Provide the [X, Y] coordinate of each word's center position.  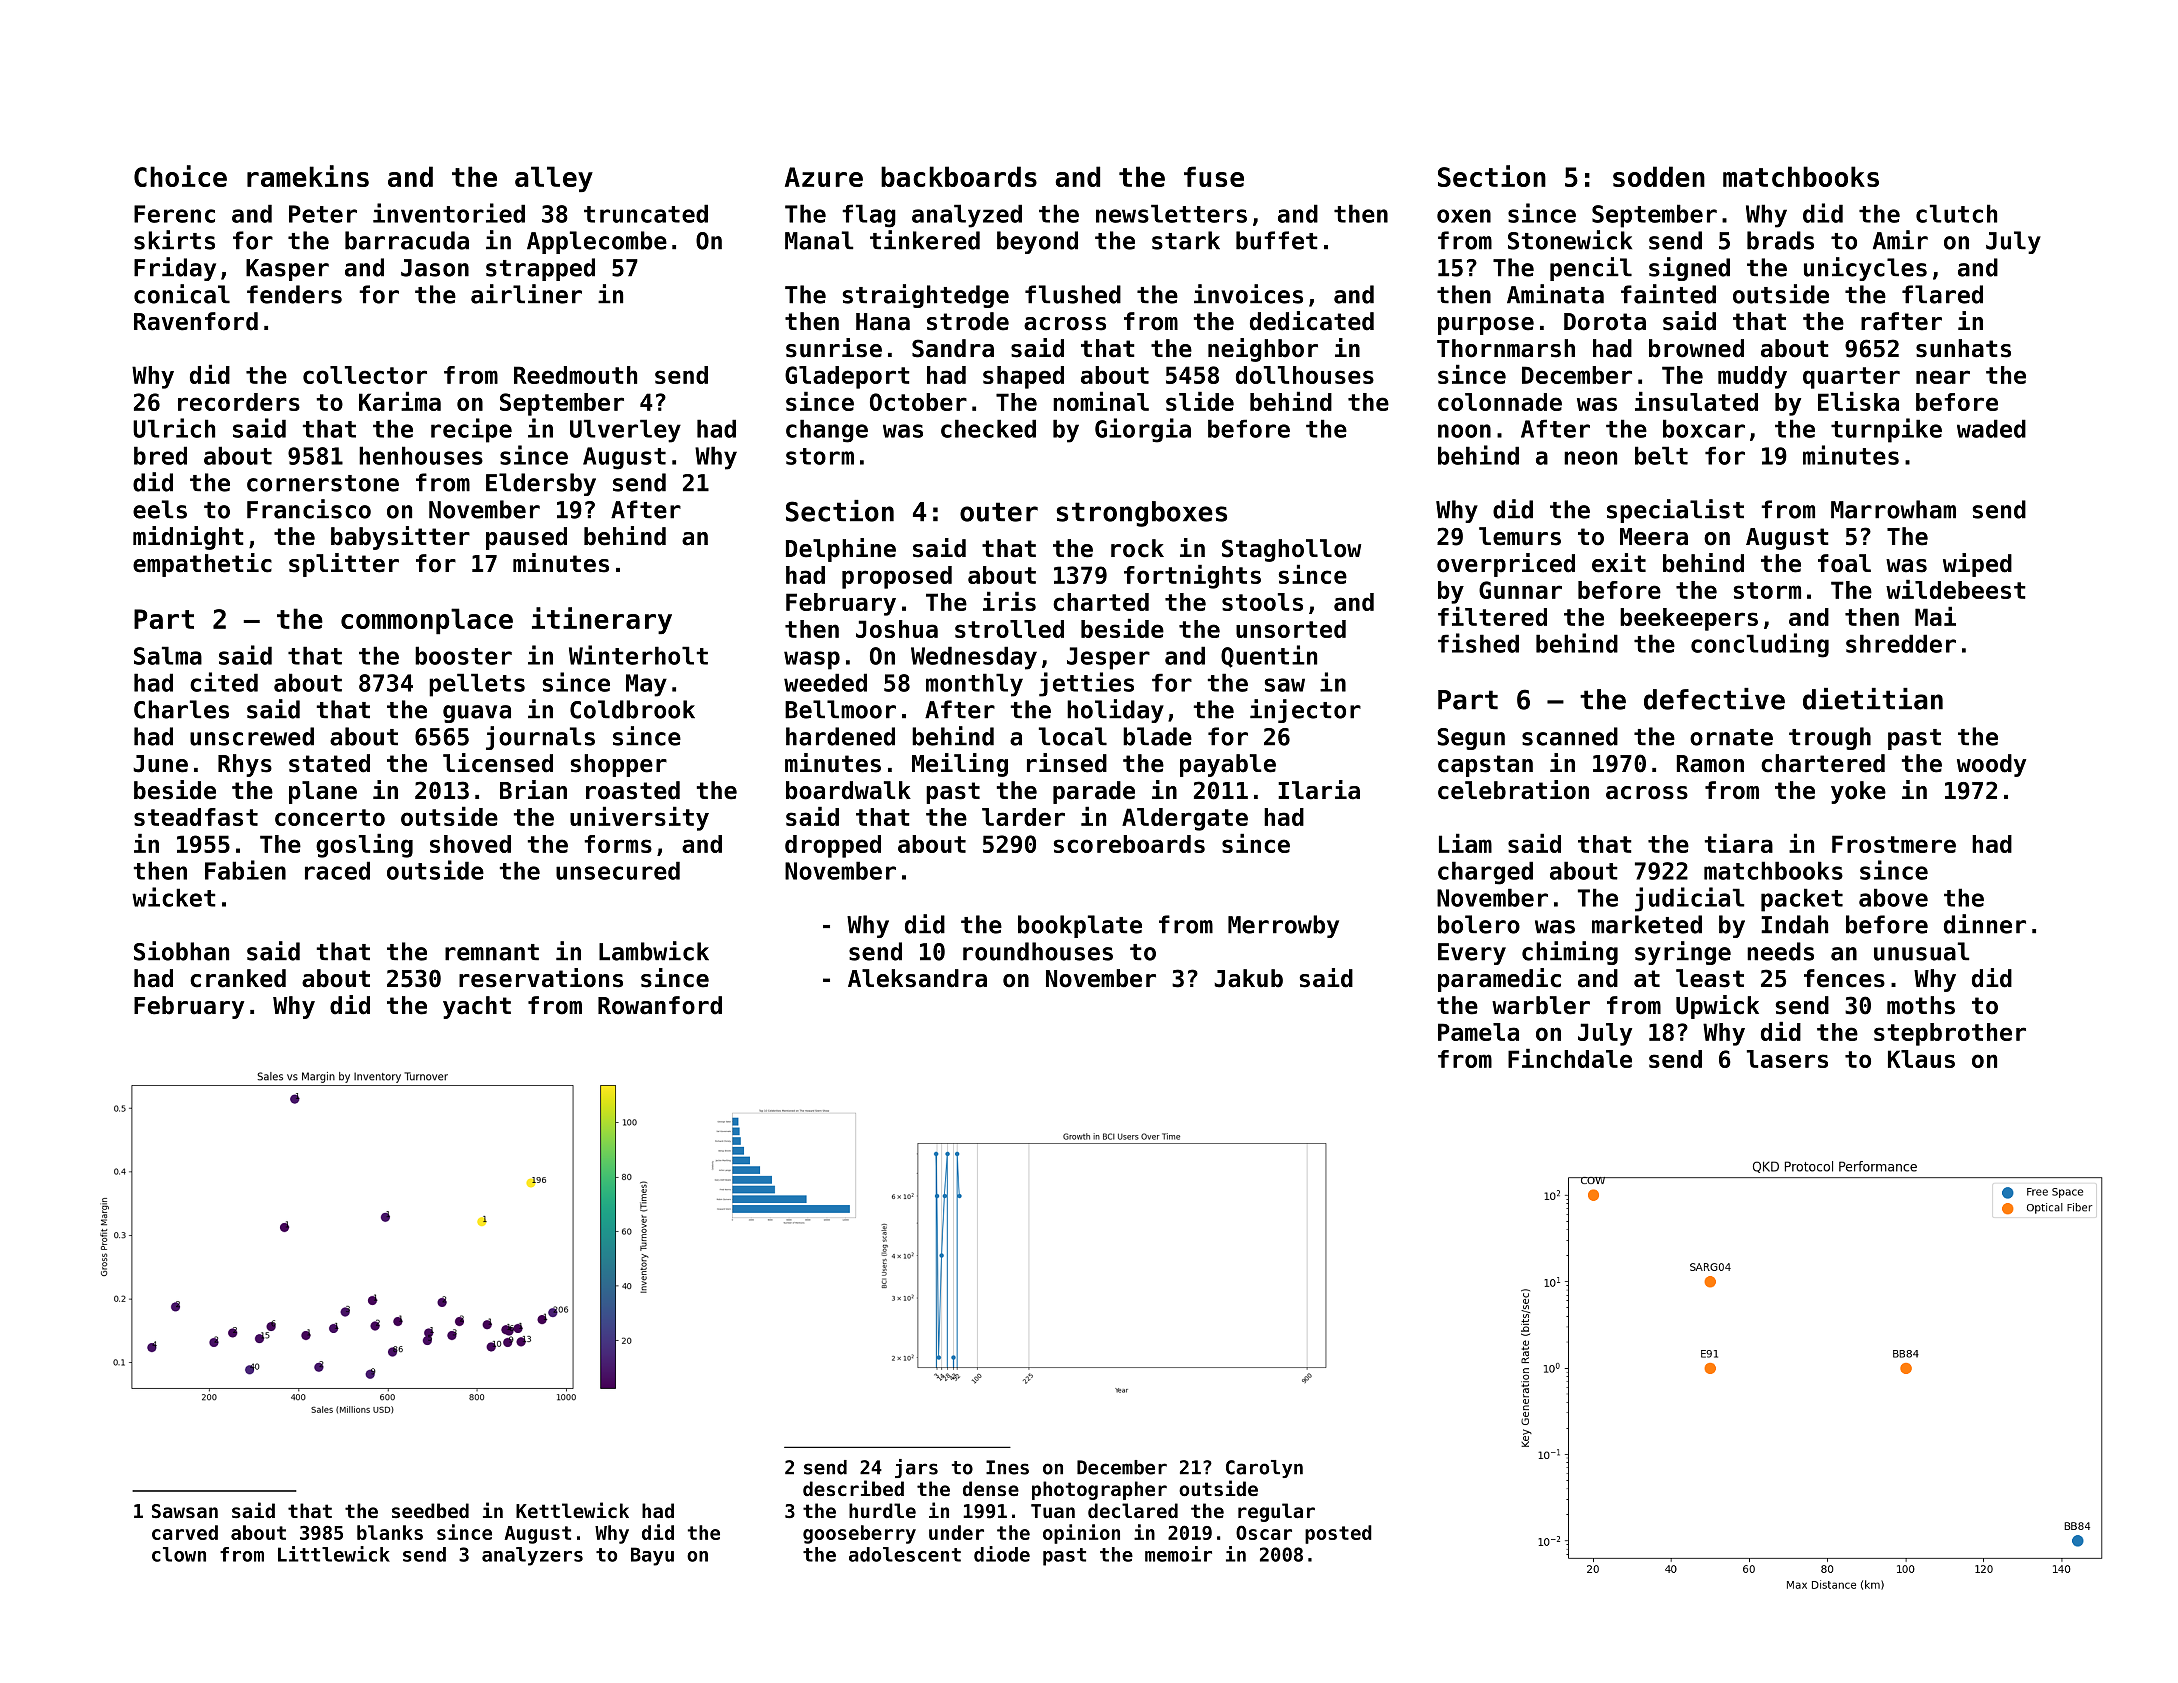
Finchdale [1570, 1058]
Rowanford [660, 1005]
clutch [1956, 213]
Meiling [960, 765]
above [1893, 897]
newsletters [1171, 213]
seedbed [430, 1510]
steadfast [196, 817]
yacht [477, 1007]
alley [554, 179]
